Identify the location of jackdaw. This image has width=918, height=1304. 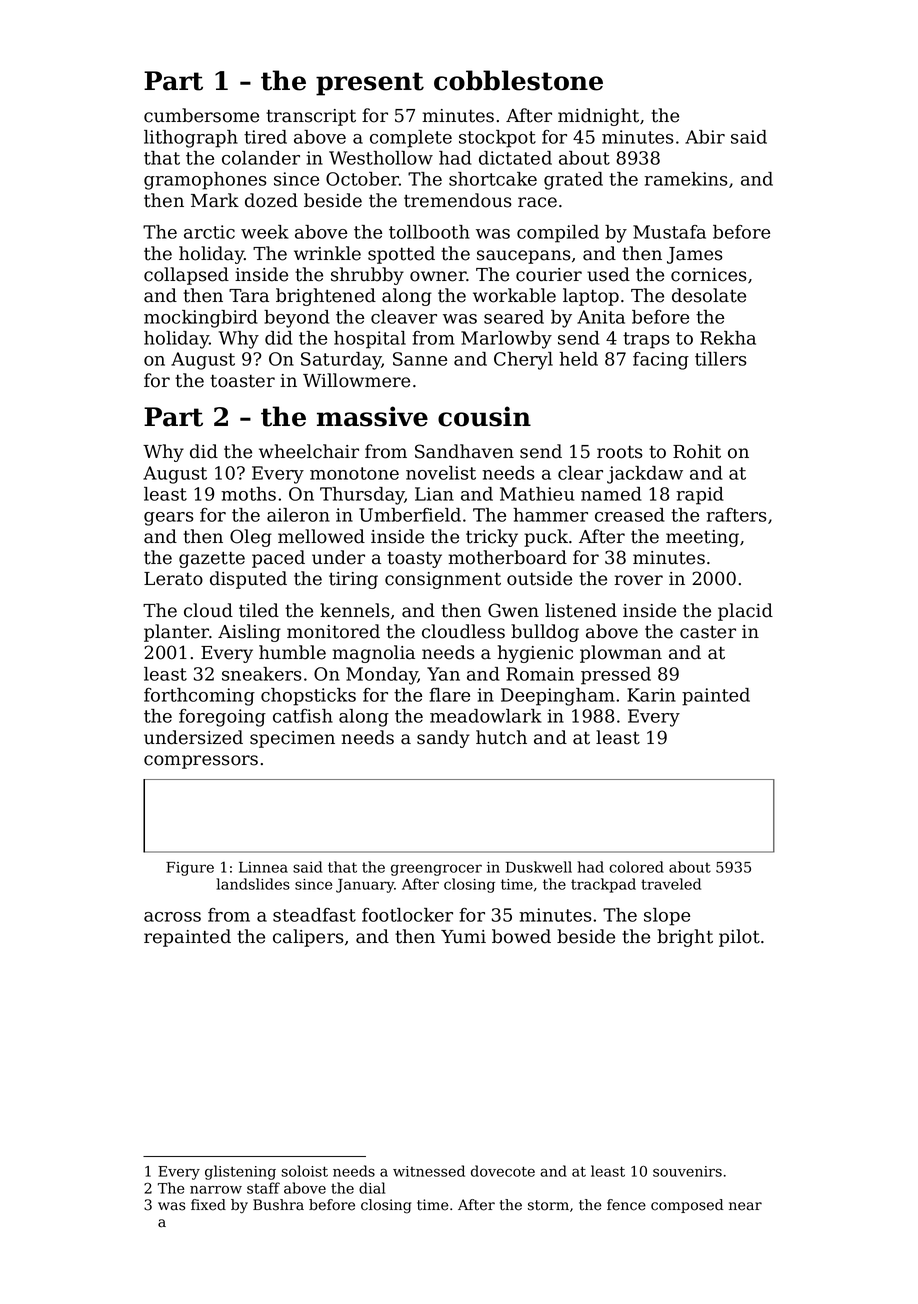
(645, 475).
